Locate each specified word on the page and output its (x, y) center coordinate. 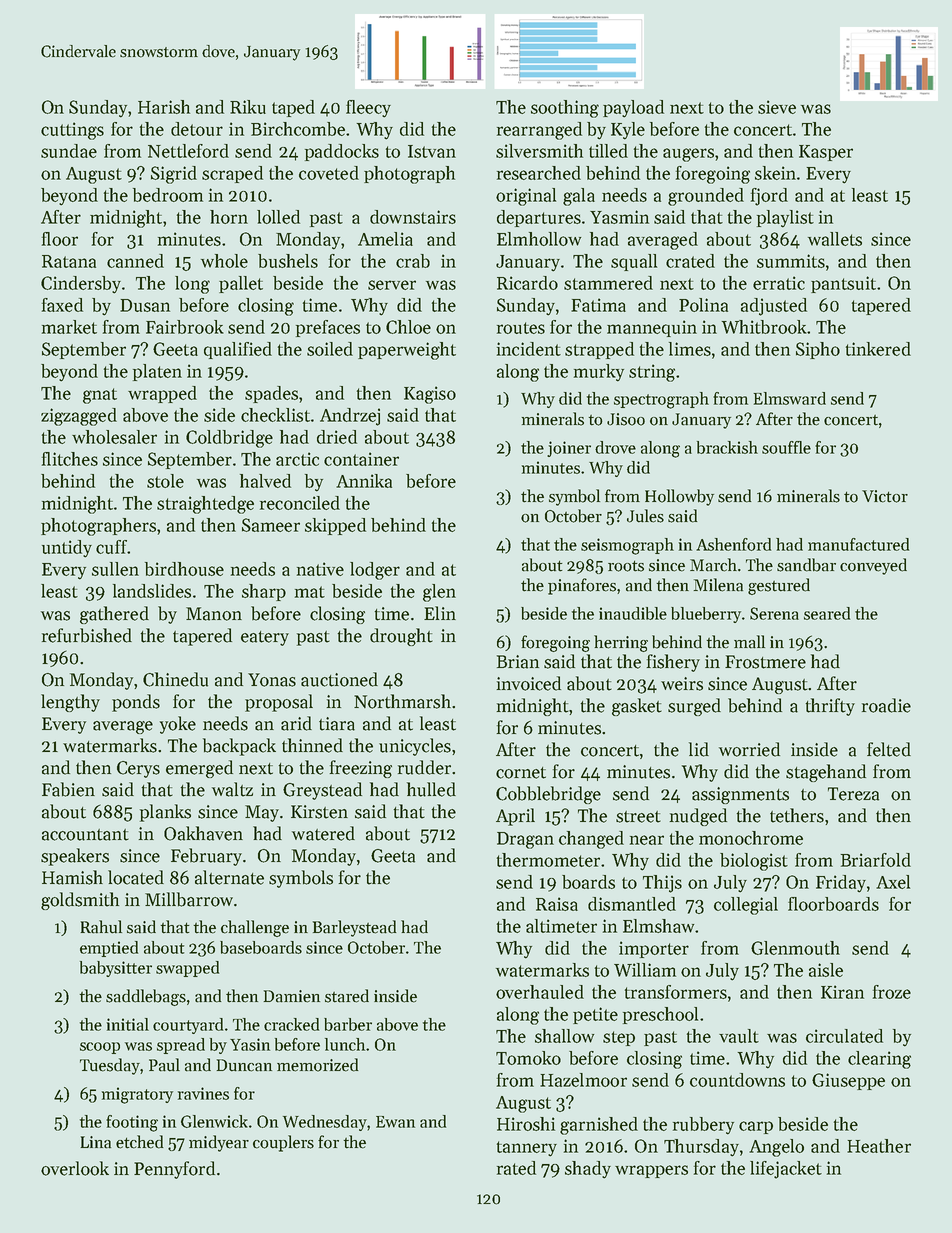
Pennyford (174, 1170)
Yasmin (619, 217)
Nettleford (188, 151)
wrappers (651, 1171)
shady (588, 1170)
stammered (608, 283)
